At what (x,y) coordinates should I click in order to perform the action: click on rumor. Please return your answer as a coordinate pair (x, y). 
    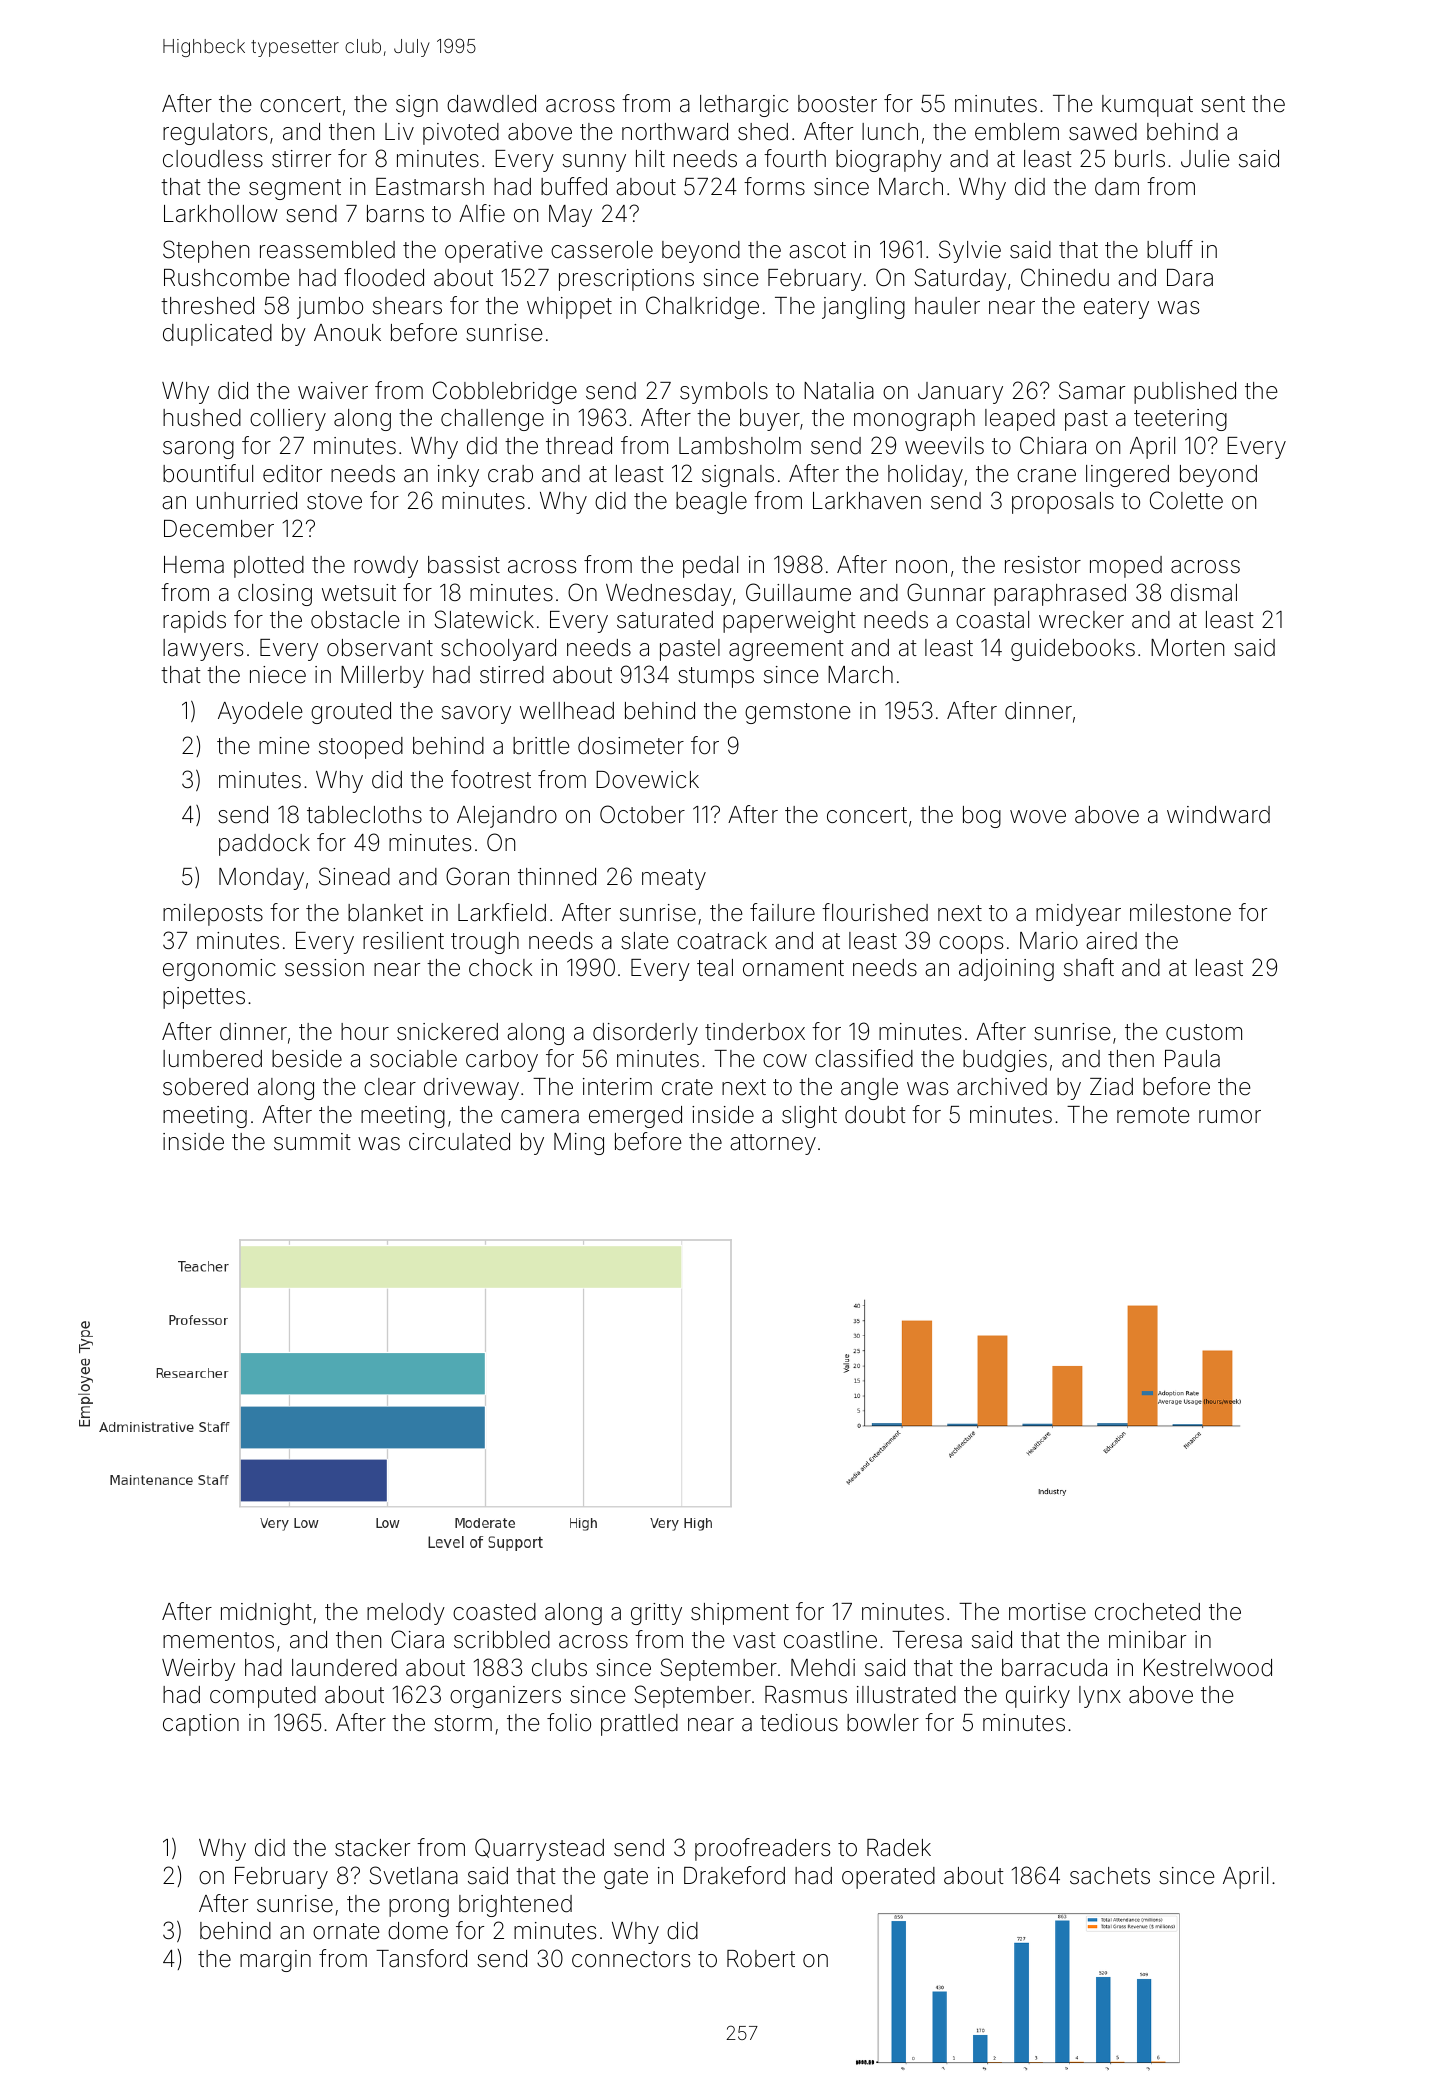
    Looking at the image, I should click on (1230, 1117).
